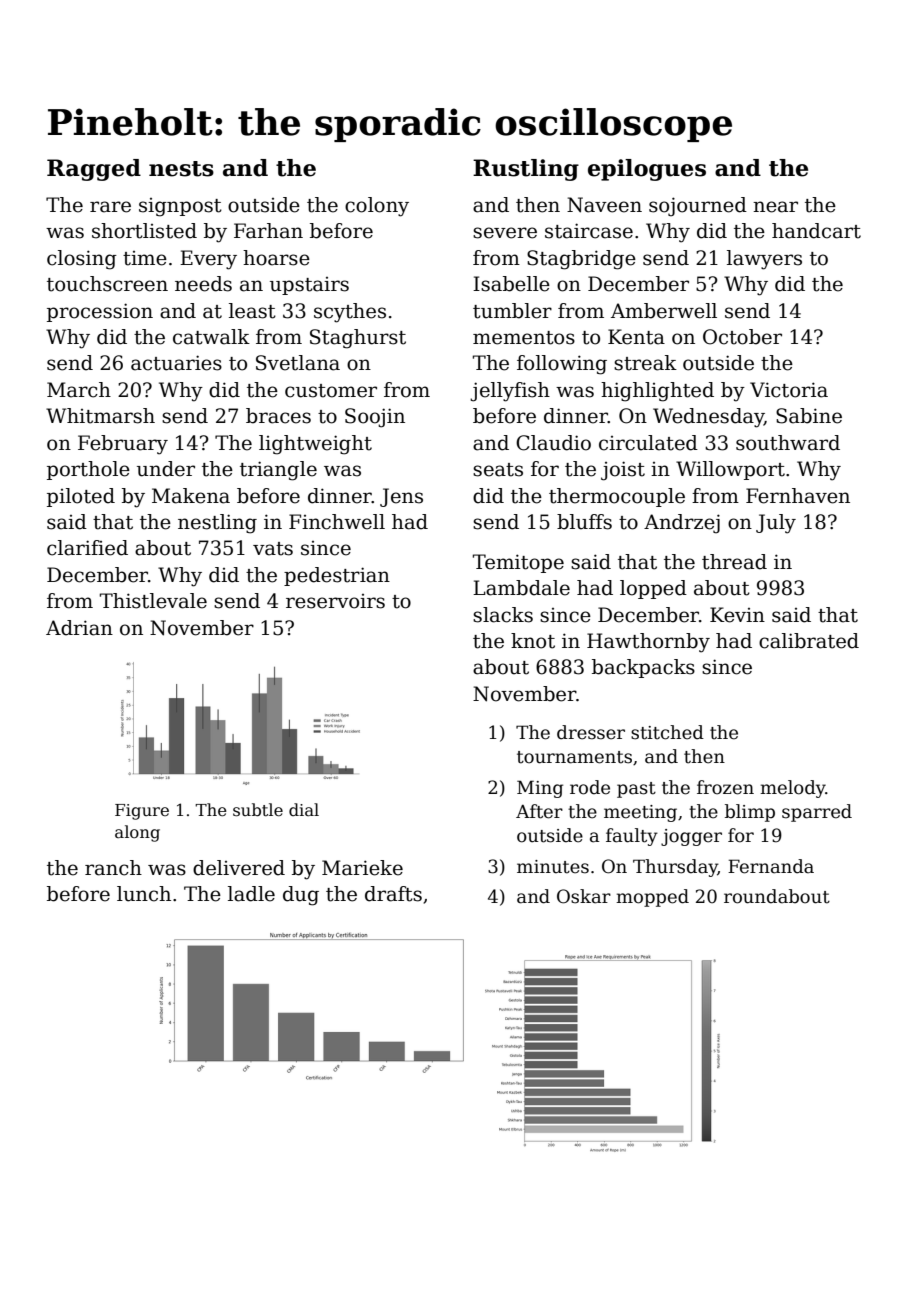 This screenshot has width=908, height=1316. What do you see at coordinates (643, 668) in the screenshot?
I see `backpacks` at bounding box center [643, 668].
